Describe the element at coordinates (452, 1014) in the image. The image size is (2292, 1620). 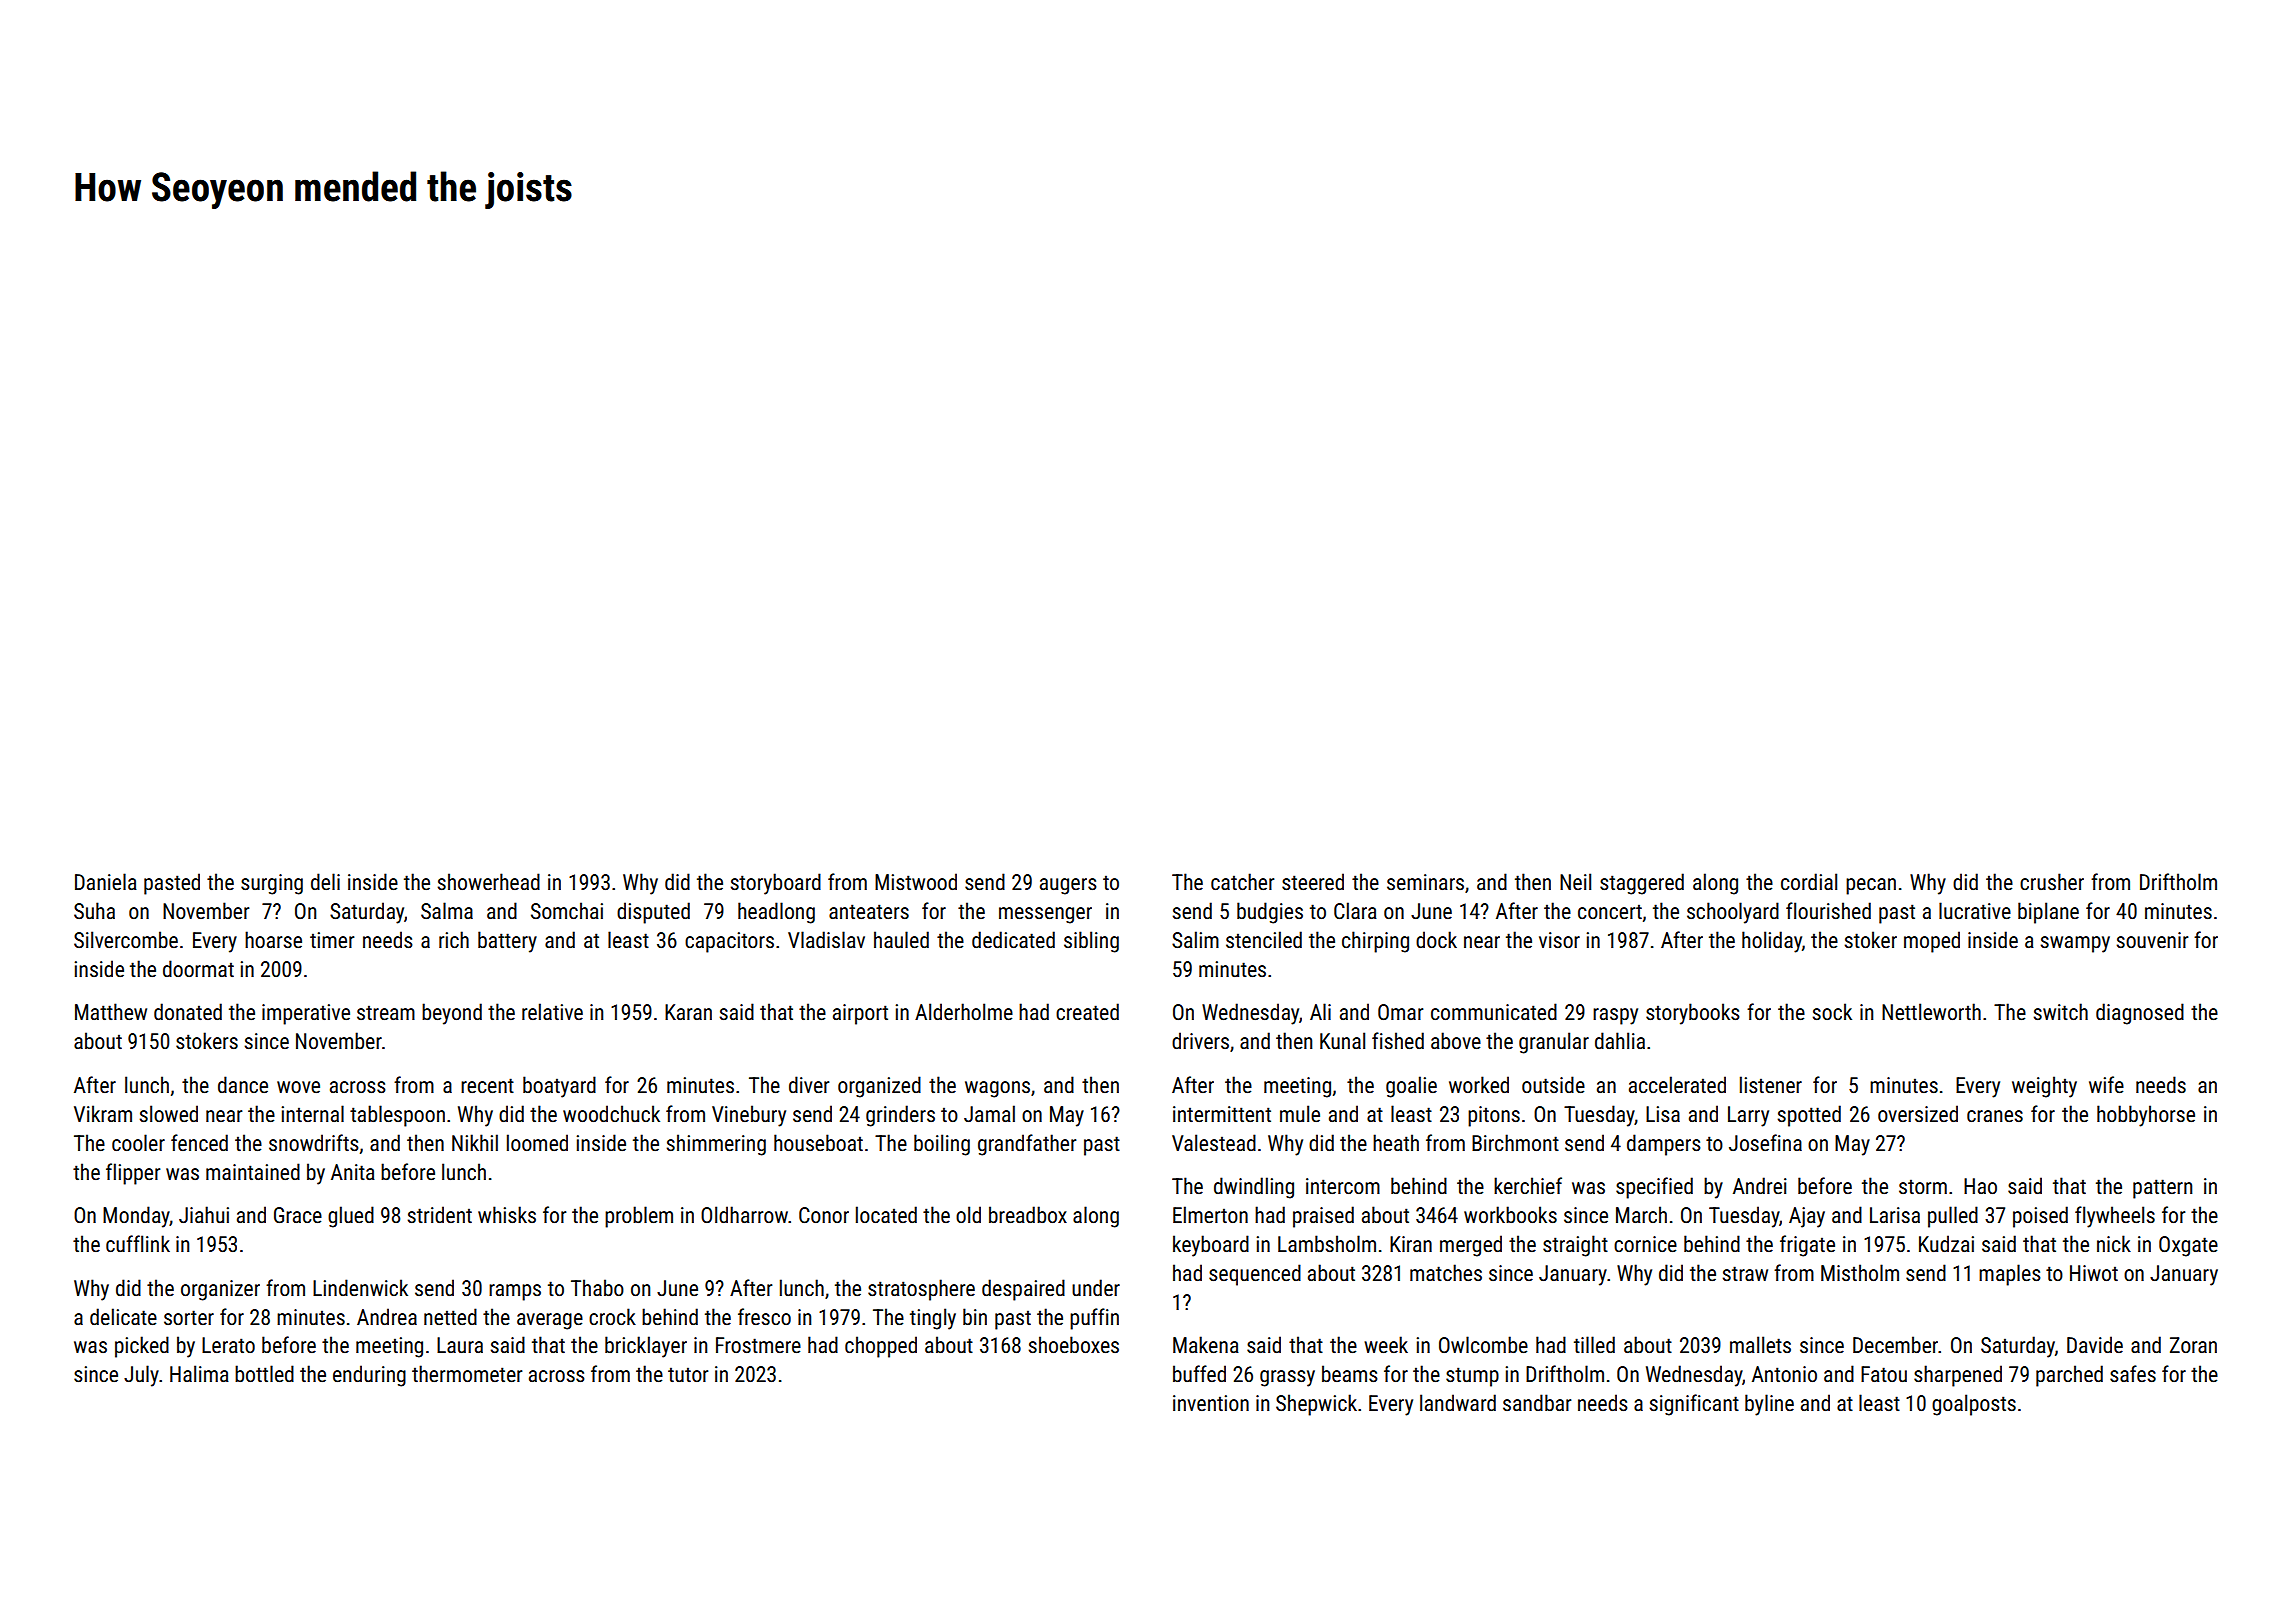
I see `beyond` at that location.
